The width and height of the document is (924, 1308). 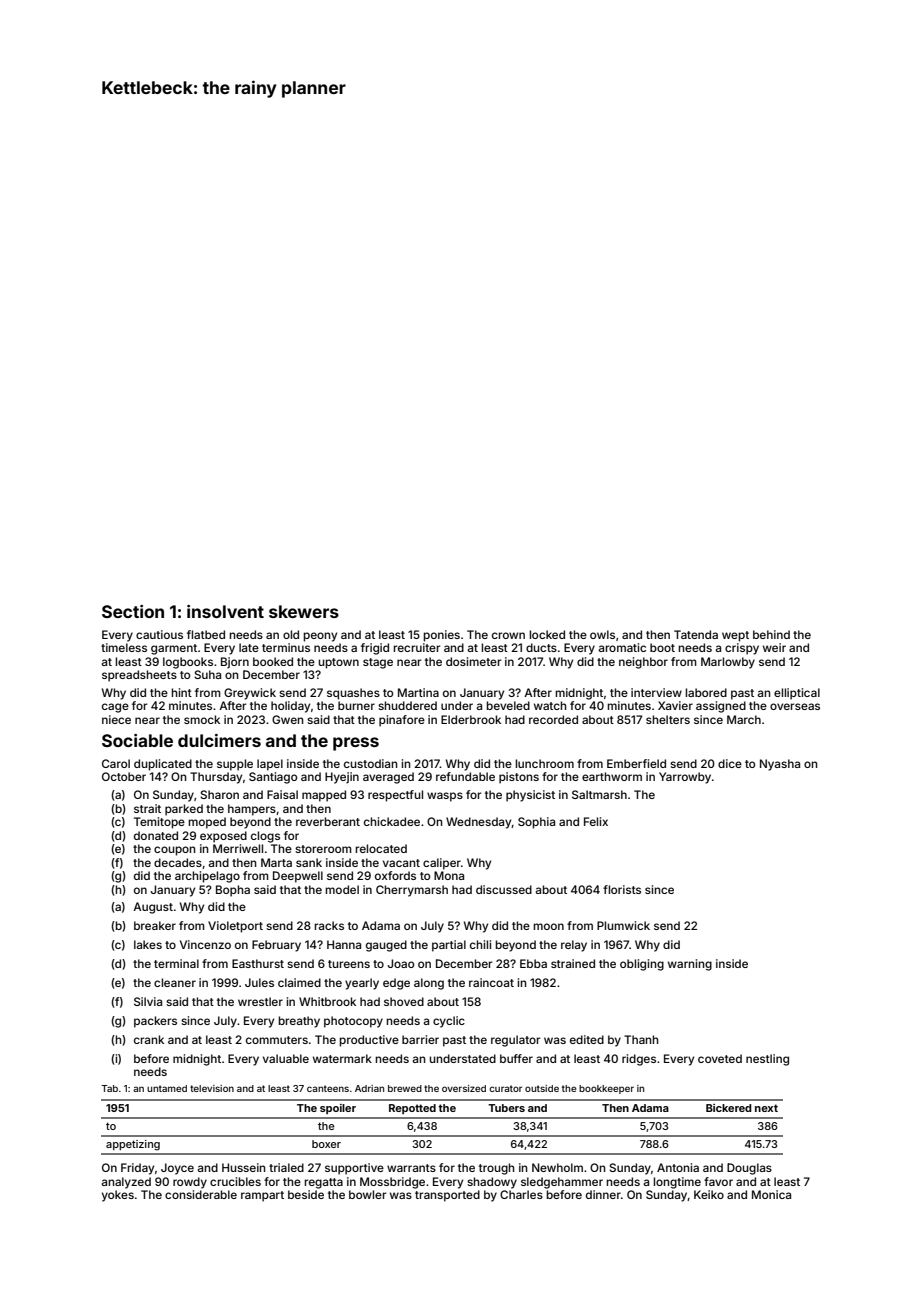 I want to click on behind, so click(x=771, y=634).
